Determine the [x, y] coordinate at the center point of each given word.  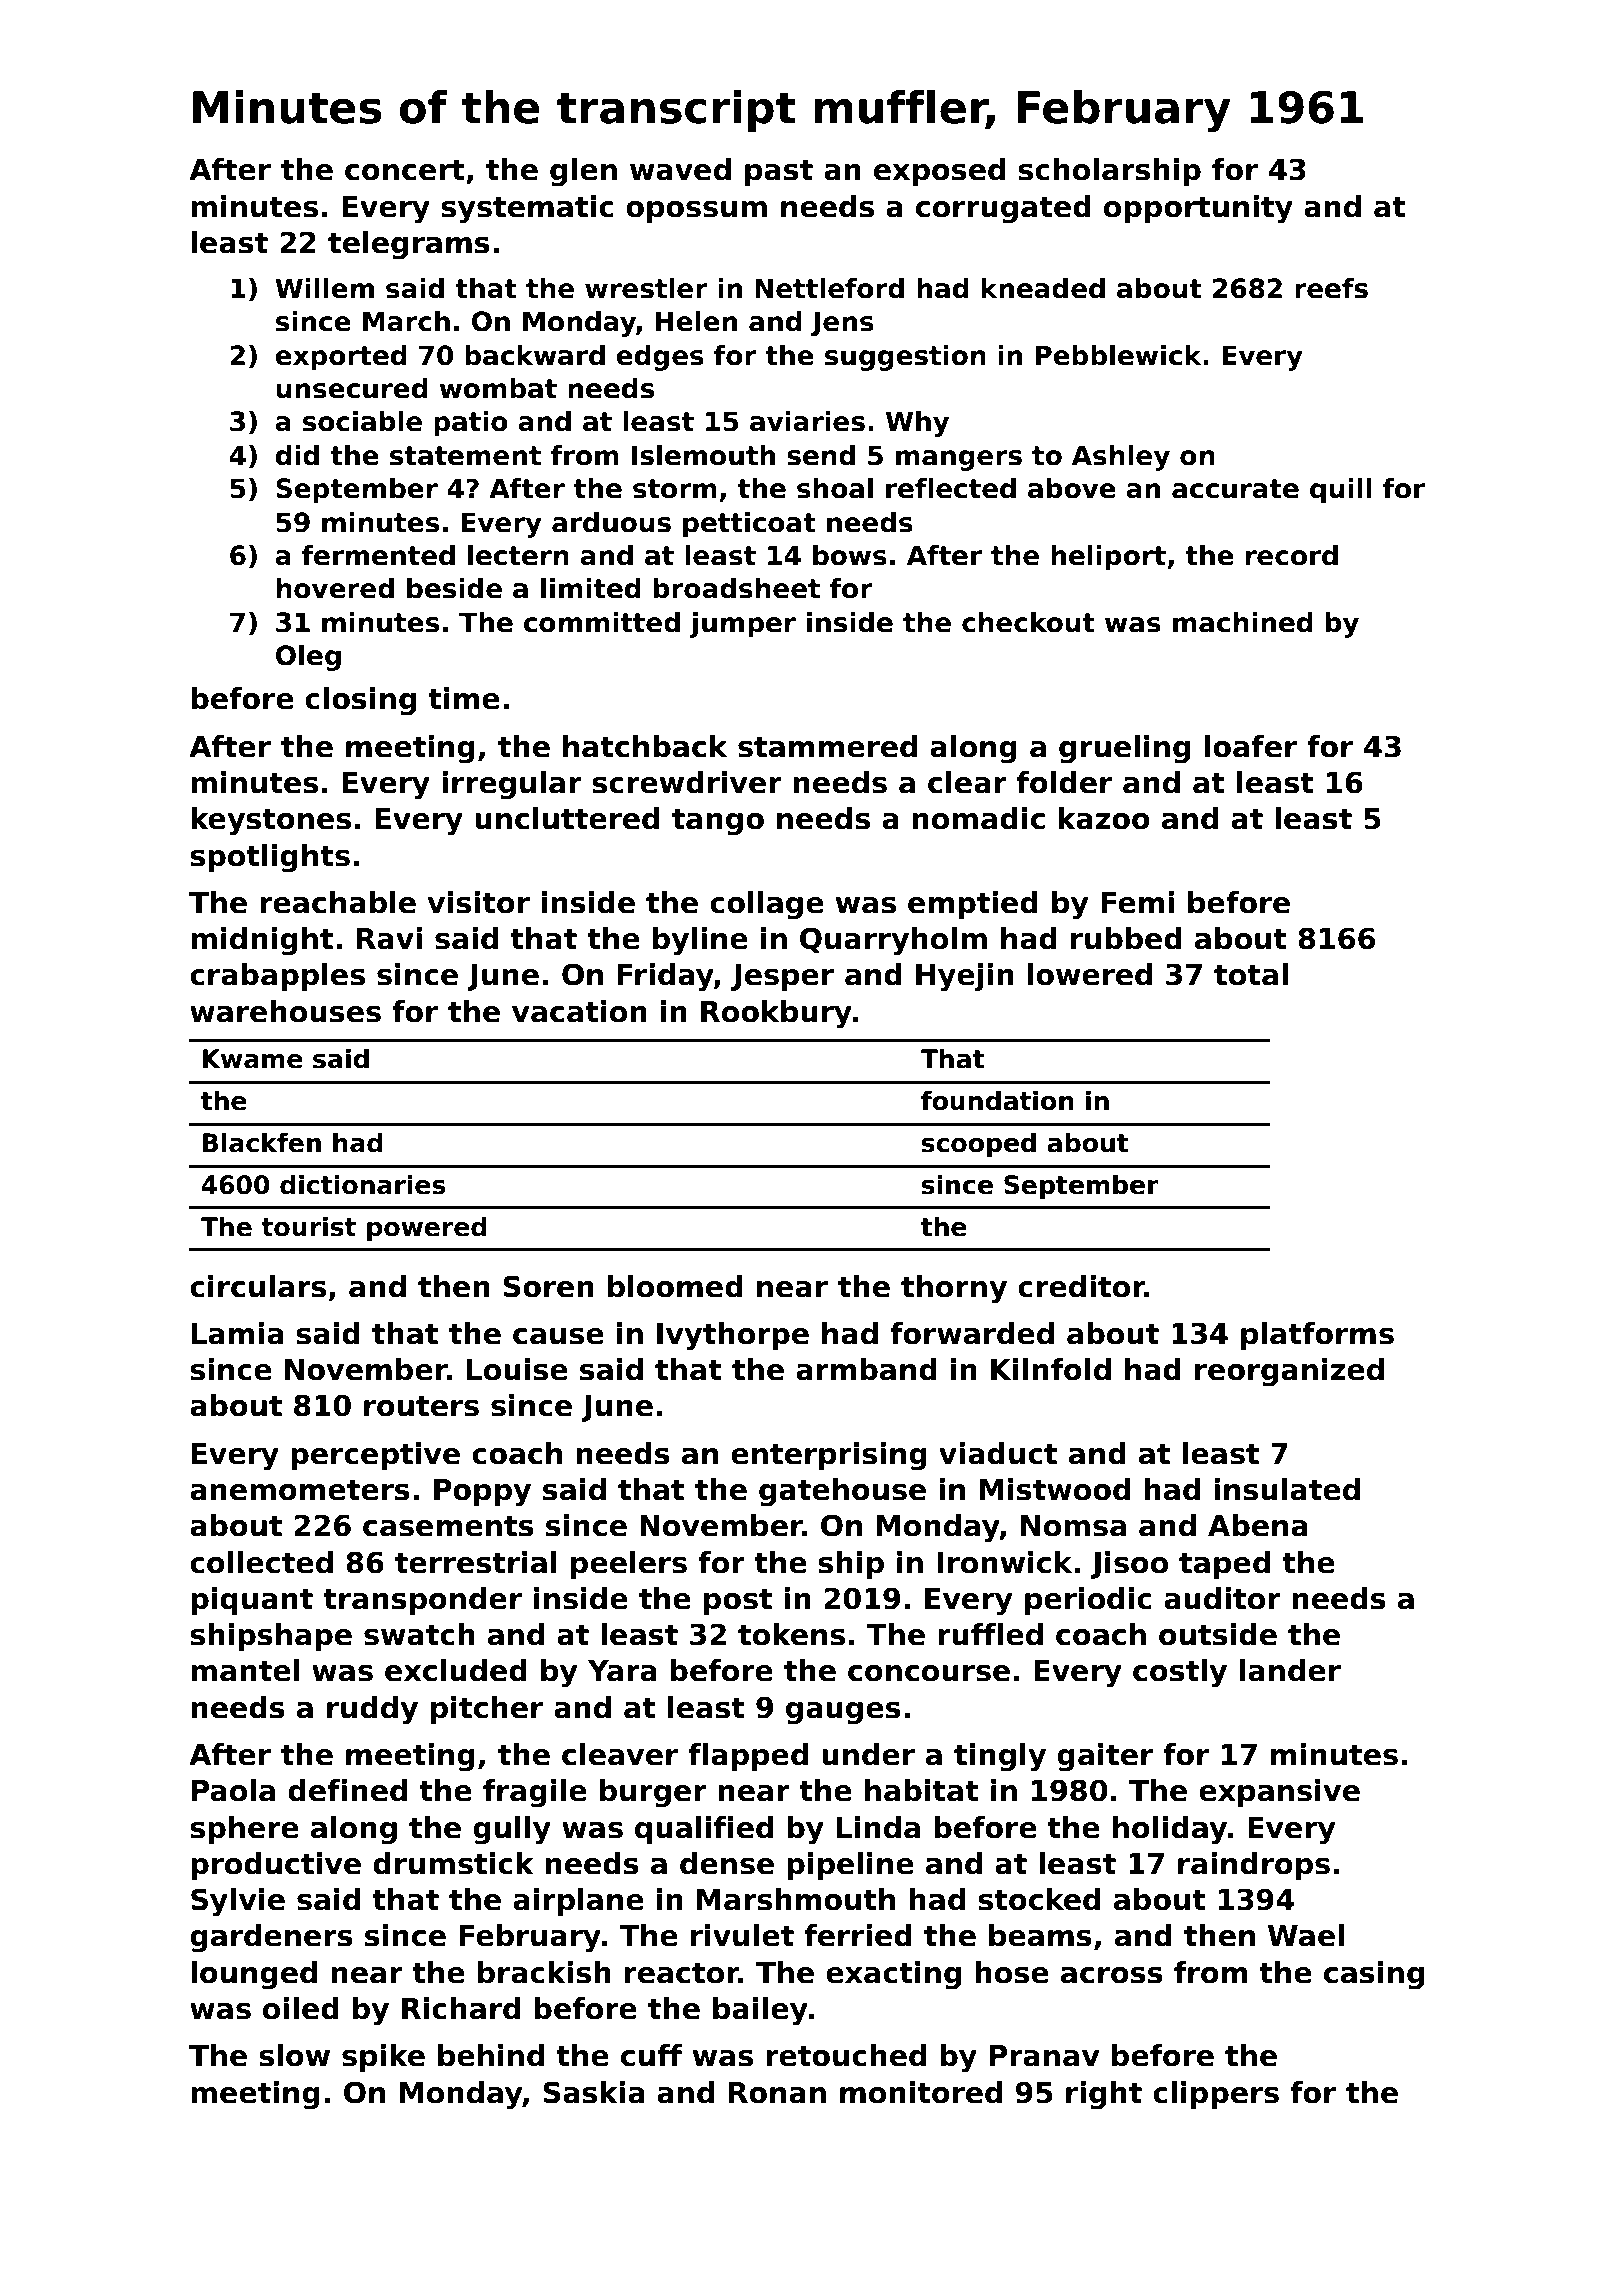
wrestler [646, 288]
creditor [1081, 1286]
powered [427, 1228]
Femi [1137, 902]
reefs [1331, 288]
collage [767, 905]
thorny [954, 1289]
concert [405, 170]
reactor [681, 1973]
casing [1374, 1975]
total [1251, 974]
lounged [254, 1975]
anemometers [300, 1490]
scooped [979, 1144]
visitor [478, 902]
